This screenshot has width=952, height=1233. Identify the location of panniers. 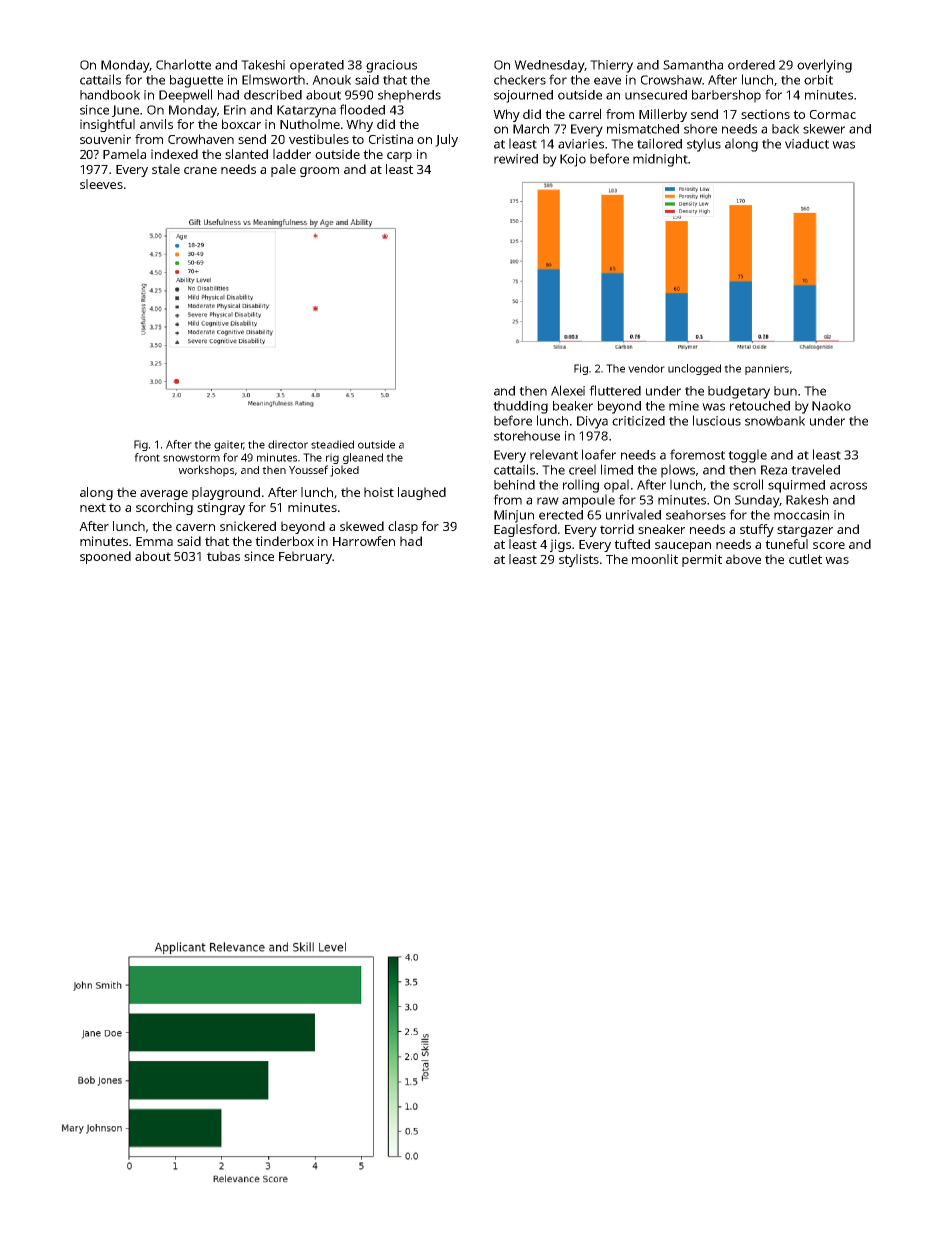
(767, 369).
